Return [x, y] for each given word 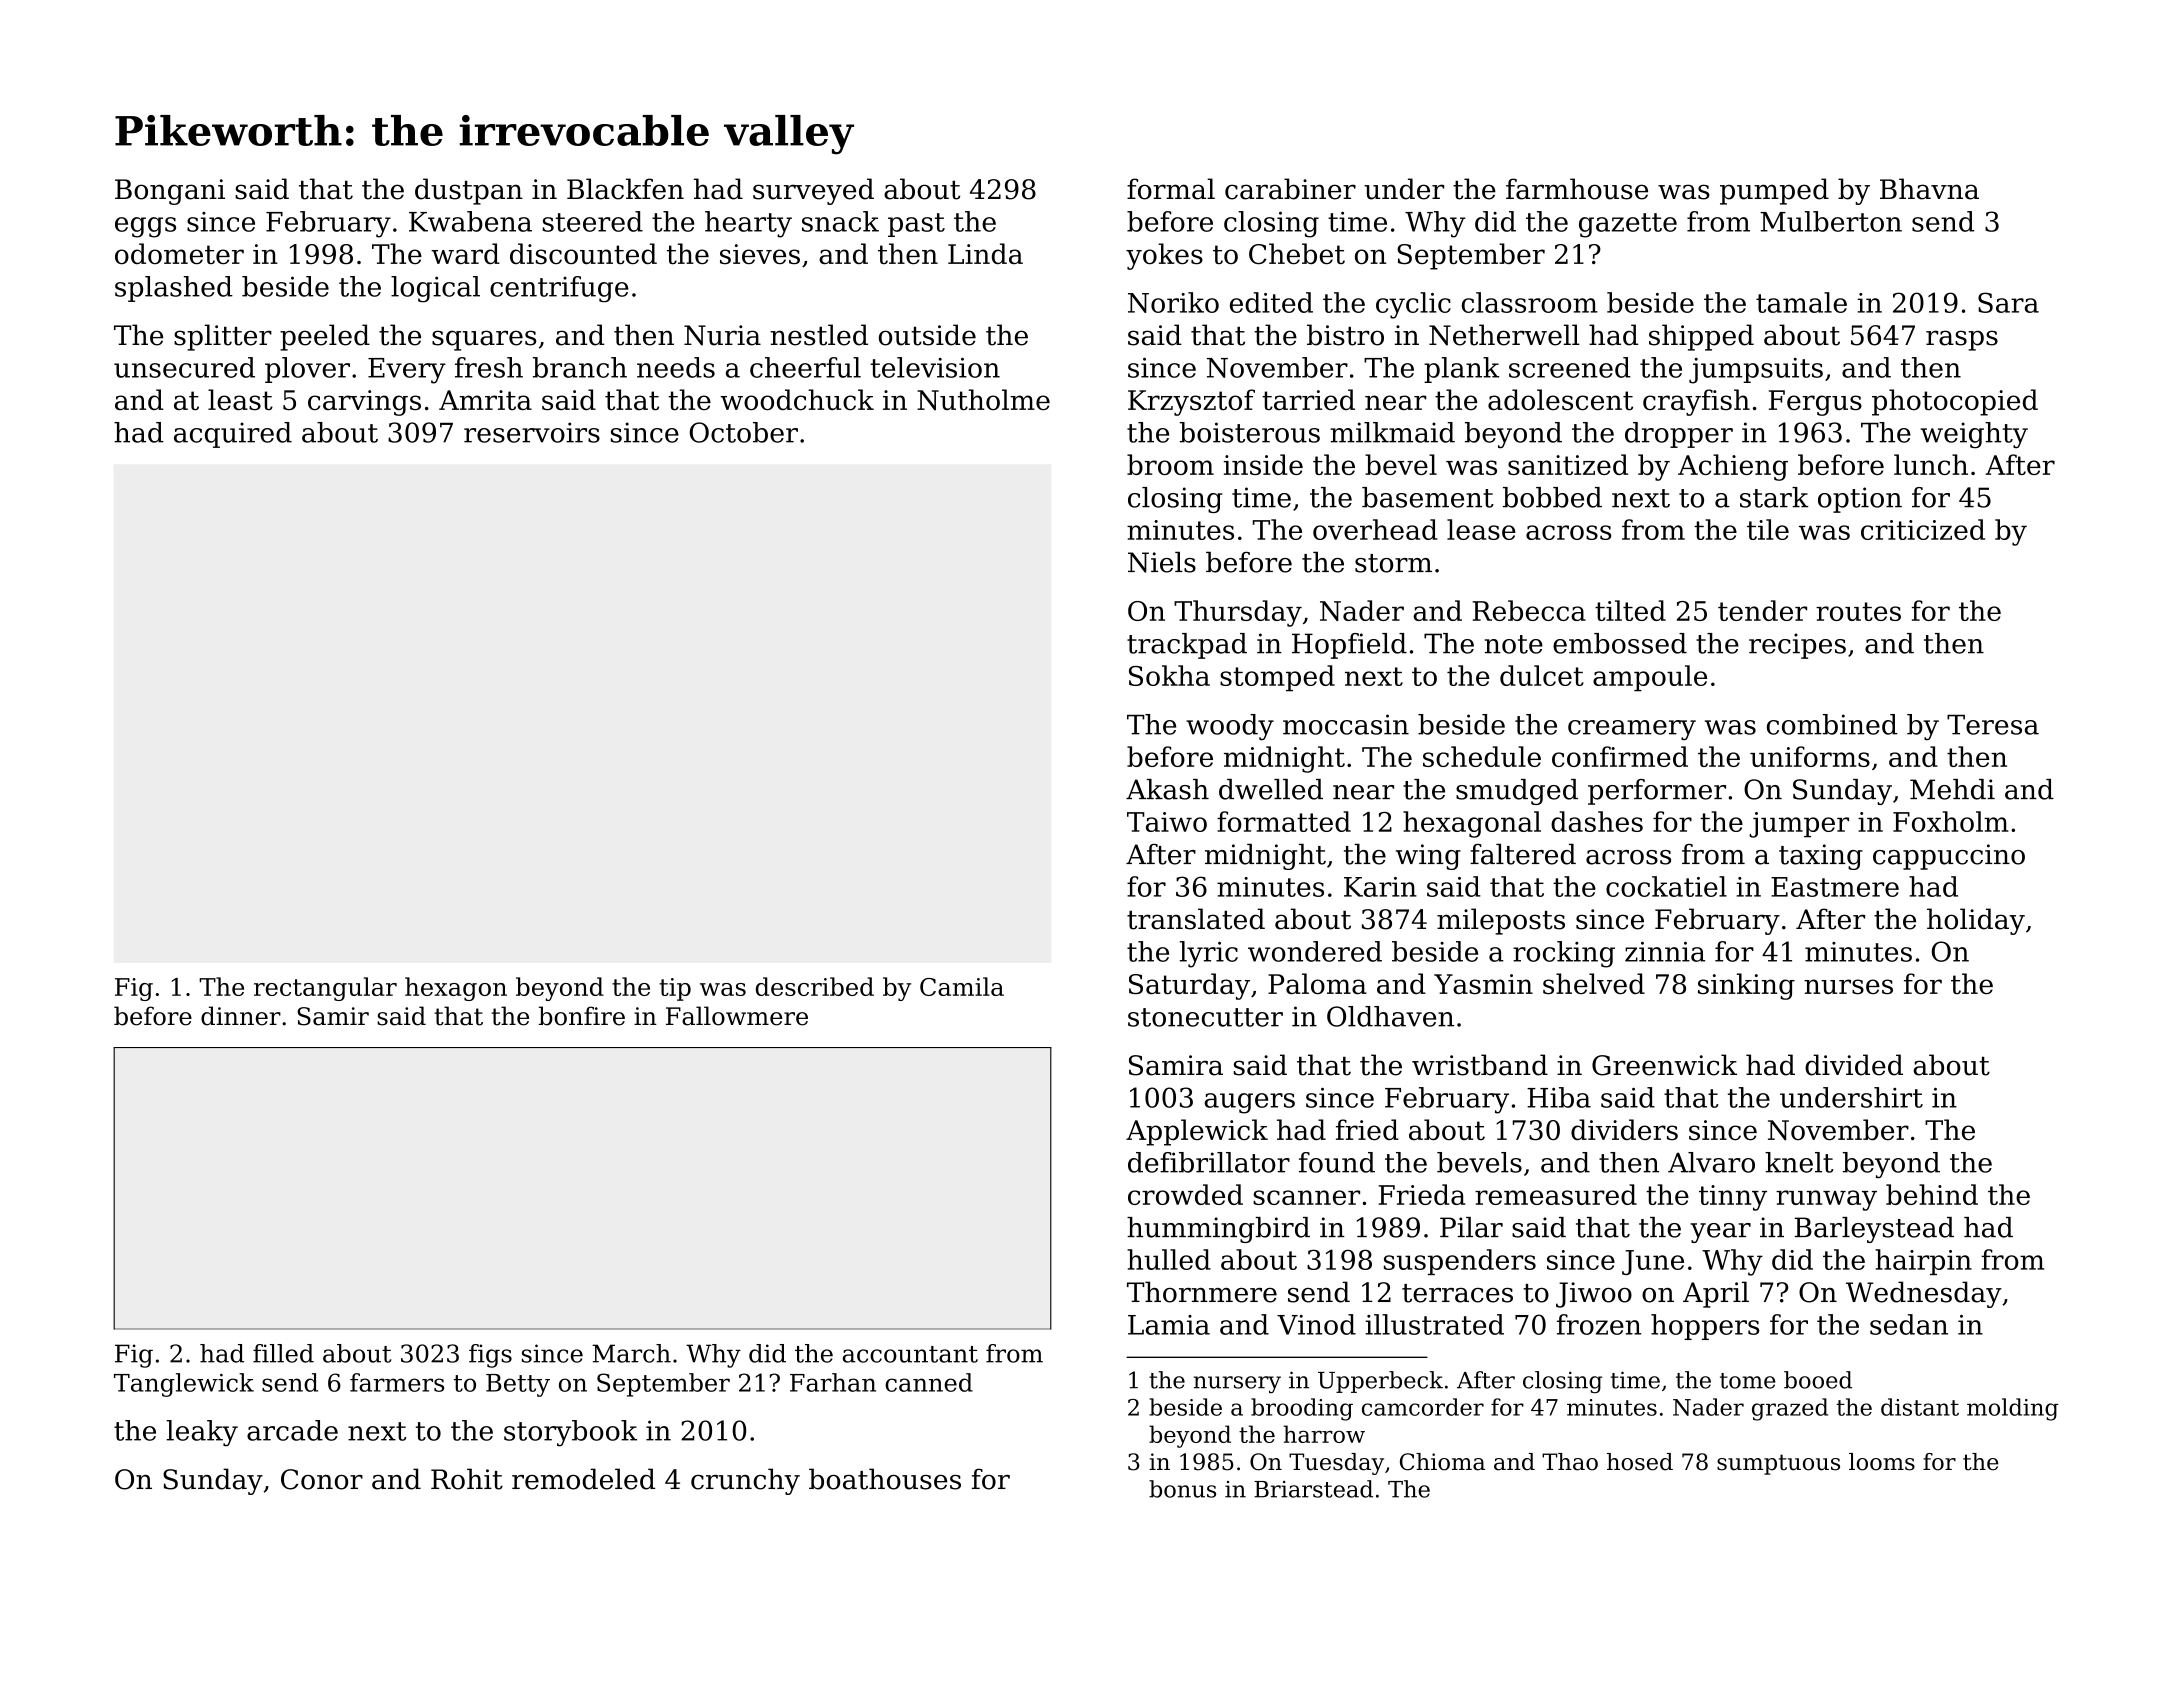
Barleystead [1874, 1230]
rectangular [325, 989]
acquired [233, 435]
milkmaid [1392, 432]
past [916, 225]
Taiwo [1167, 822]
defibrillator [1209, 1162]
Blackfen [625, 189]
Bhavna [1929, 189]
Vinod [1316, 1324]
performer [1657, 792]
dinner [241, 1016]
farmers [397, 1382]
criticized [1923, 529]
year [1720, 1233]
